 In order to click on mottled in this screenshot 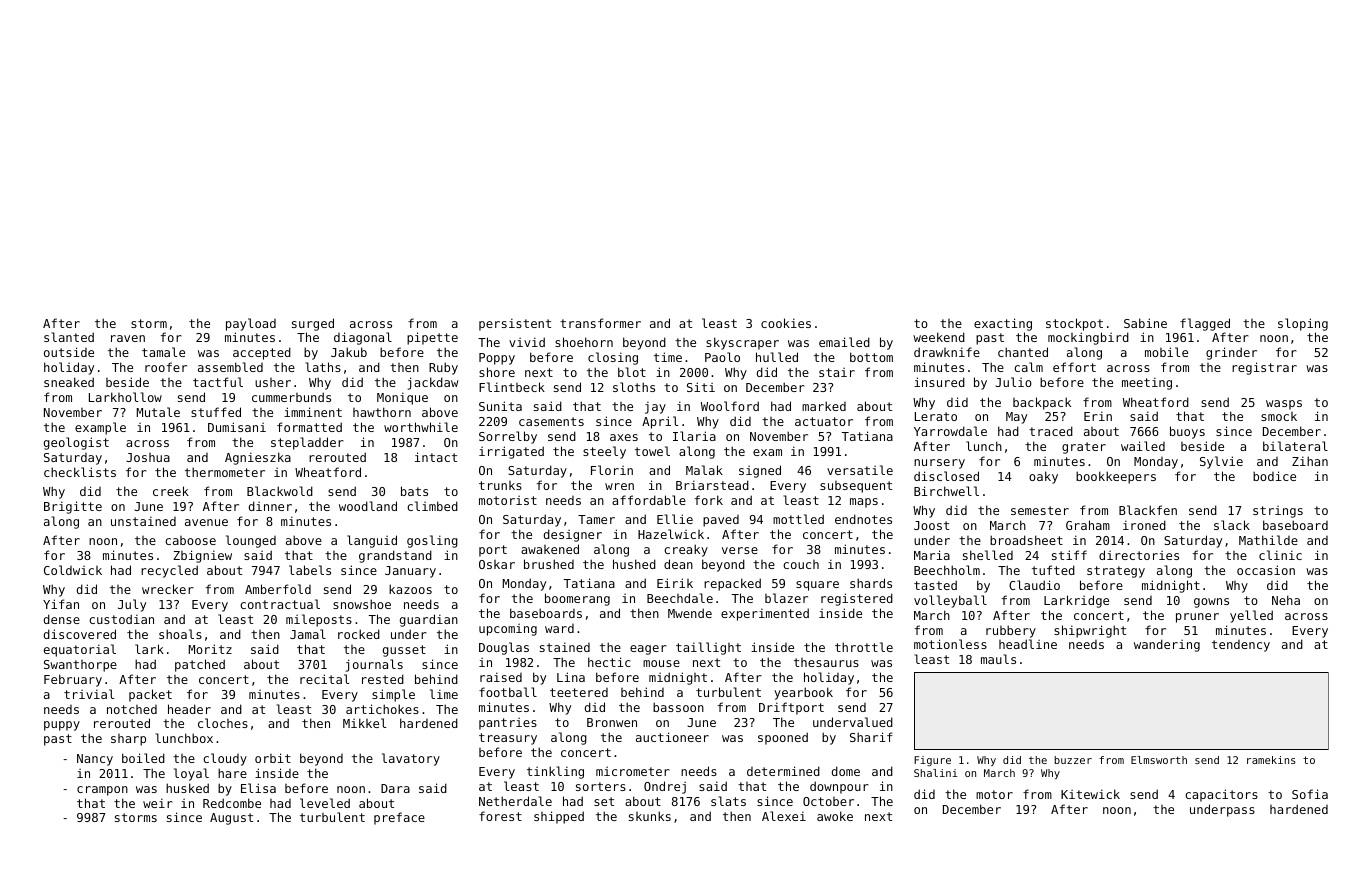, I will do `click(798, 519)`.
